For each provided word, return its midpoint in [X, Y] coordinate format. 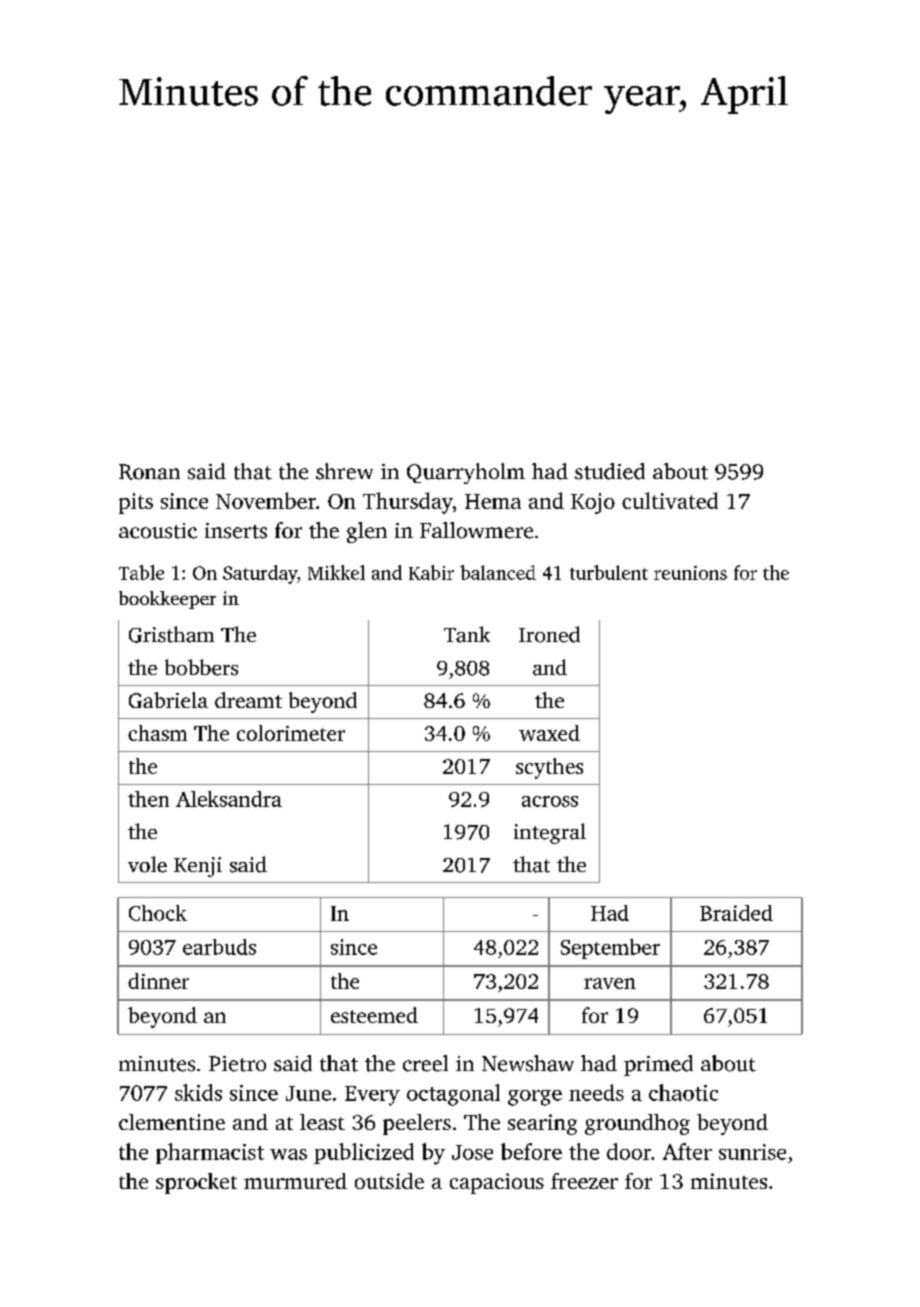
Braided [736, 913]
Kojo [593, 503]
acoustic [158, 531]
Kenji [198, 867]
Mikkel [336, 572]
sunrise [752, 1152]
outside [389, 1181]
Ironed [549, 634]
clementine [172, 1122]
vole [147, 864]
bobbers [201, 667]
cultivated [670, 500]
